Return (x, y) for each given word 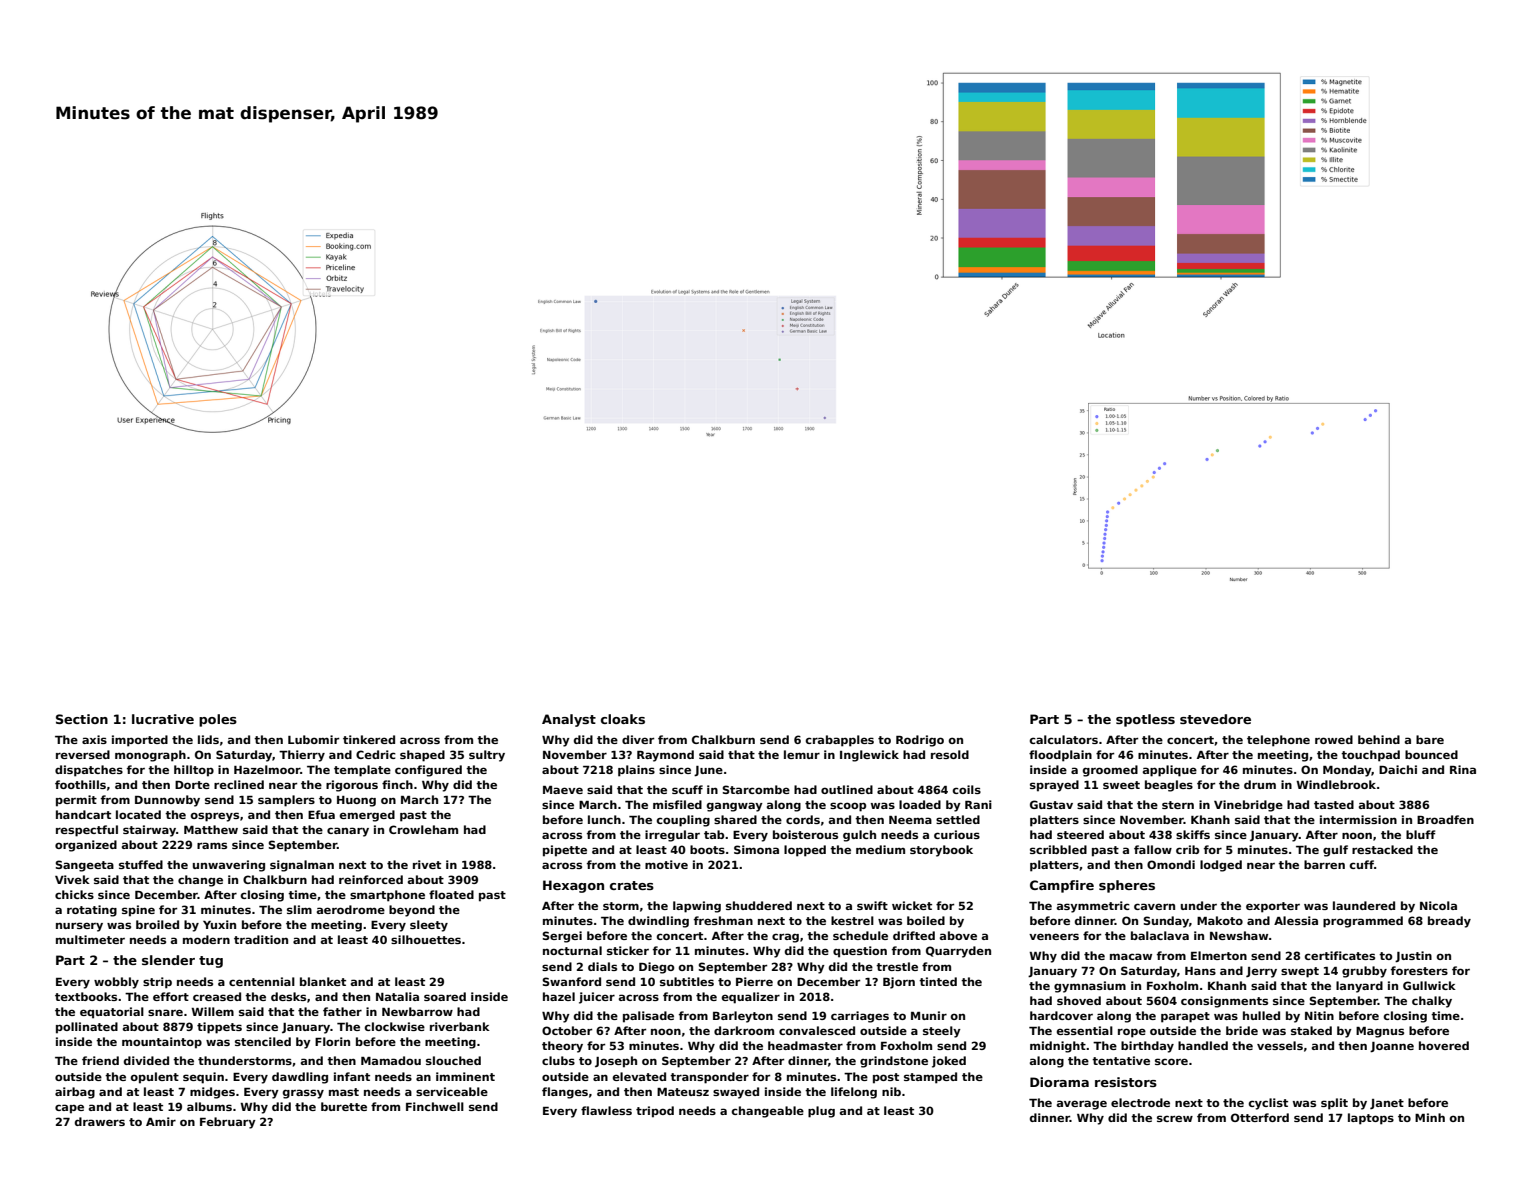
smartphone (387, 896)
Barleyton (743, 1017)
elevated (639, 1076)
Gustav (1051, 804)
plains (636, 771)
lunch (604, 819)
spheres (1127, 886)
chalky (1432, 1002)
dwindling (658, 922)
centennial (262, 981)
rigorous (352, 786)
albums (209, 1106)
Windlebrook (1336, 784)
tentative (1121, 1060)
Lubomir (313, 739)
